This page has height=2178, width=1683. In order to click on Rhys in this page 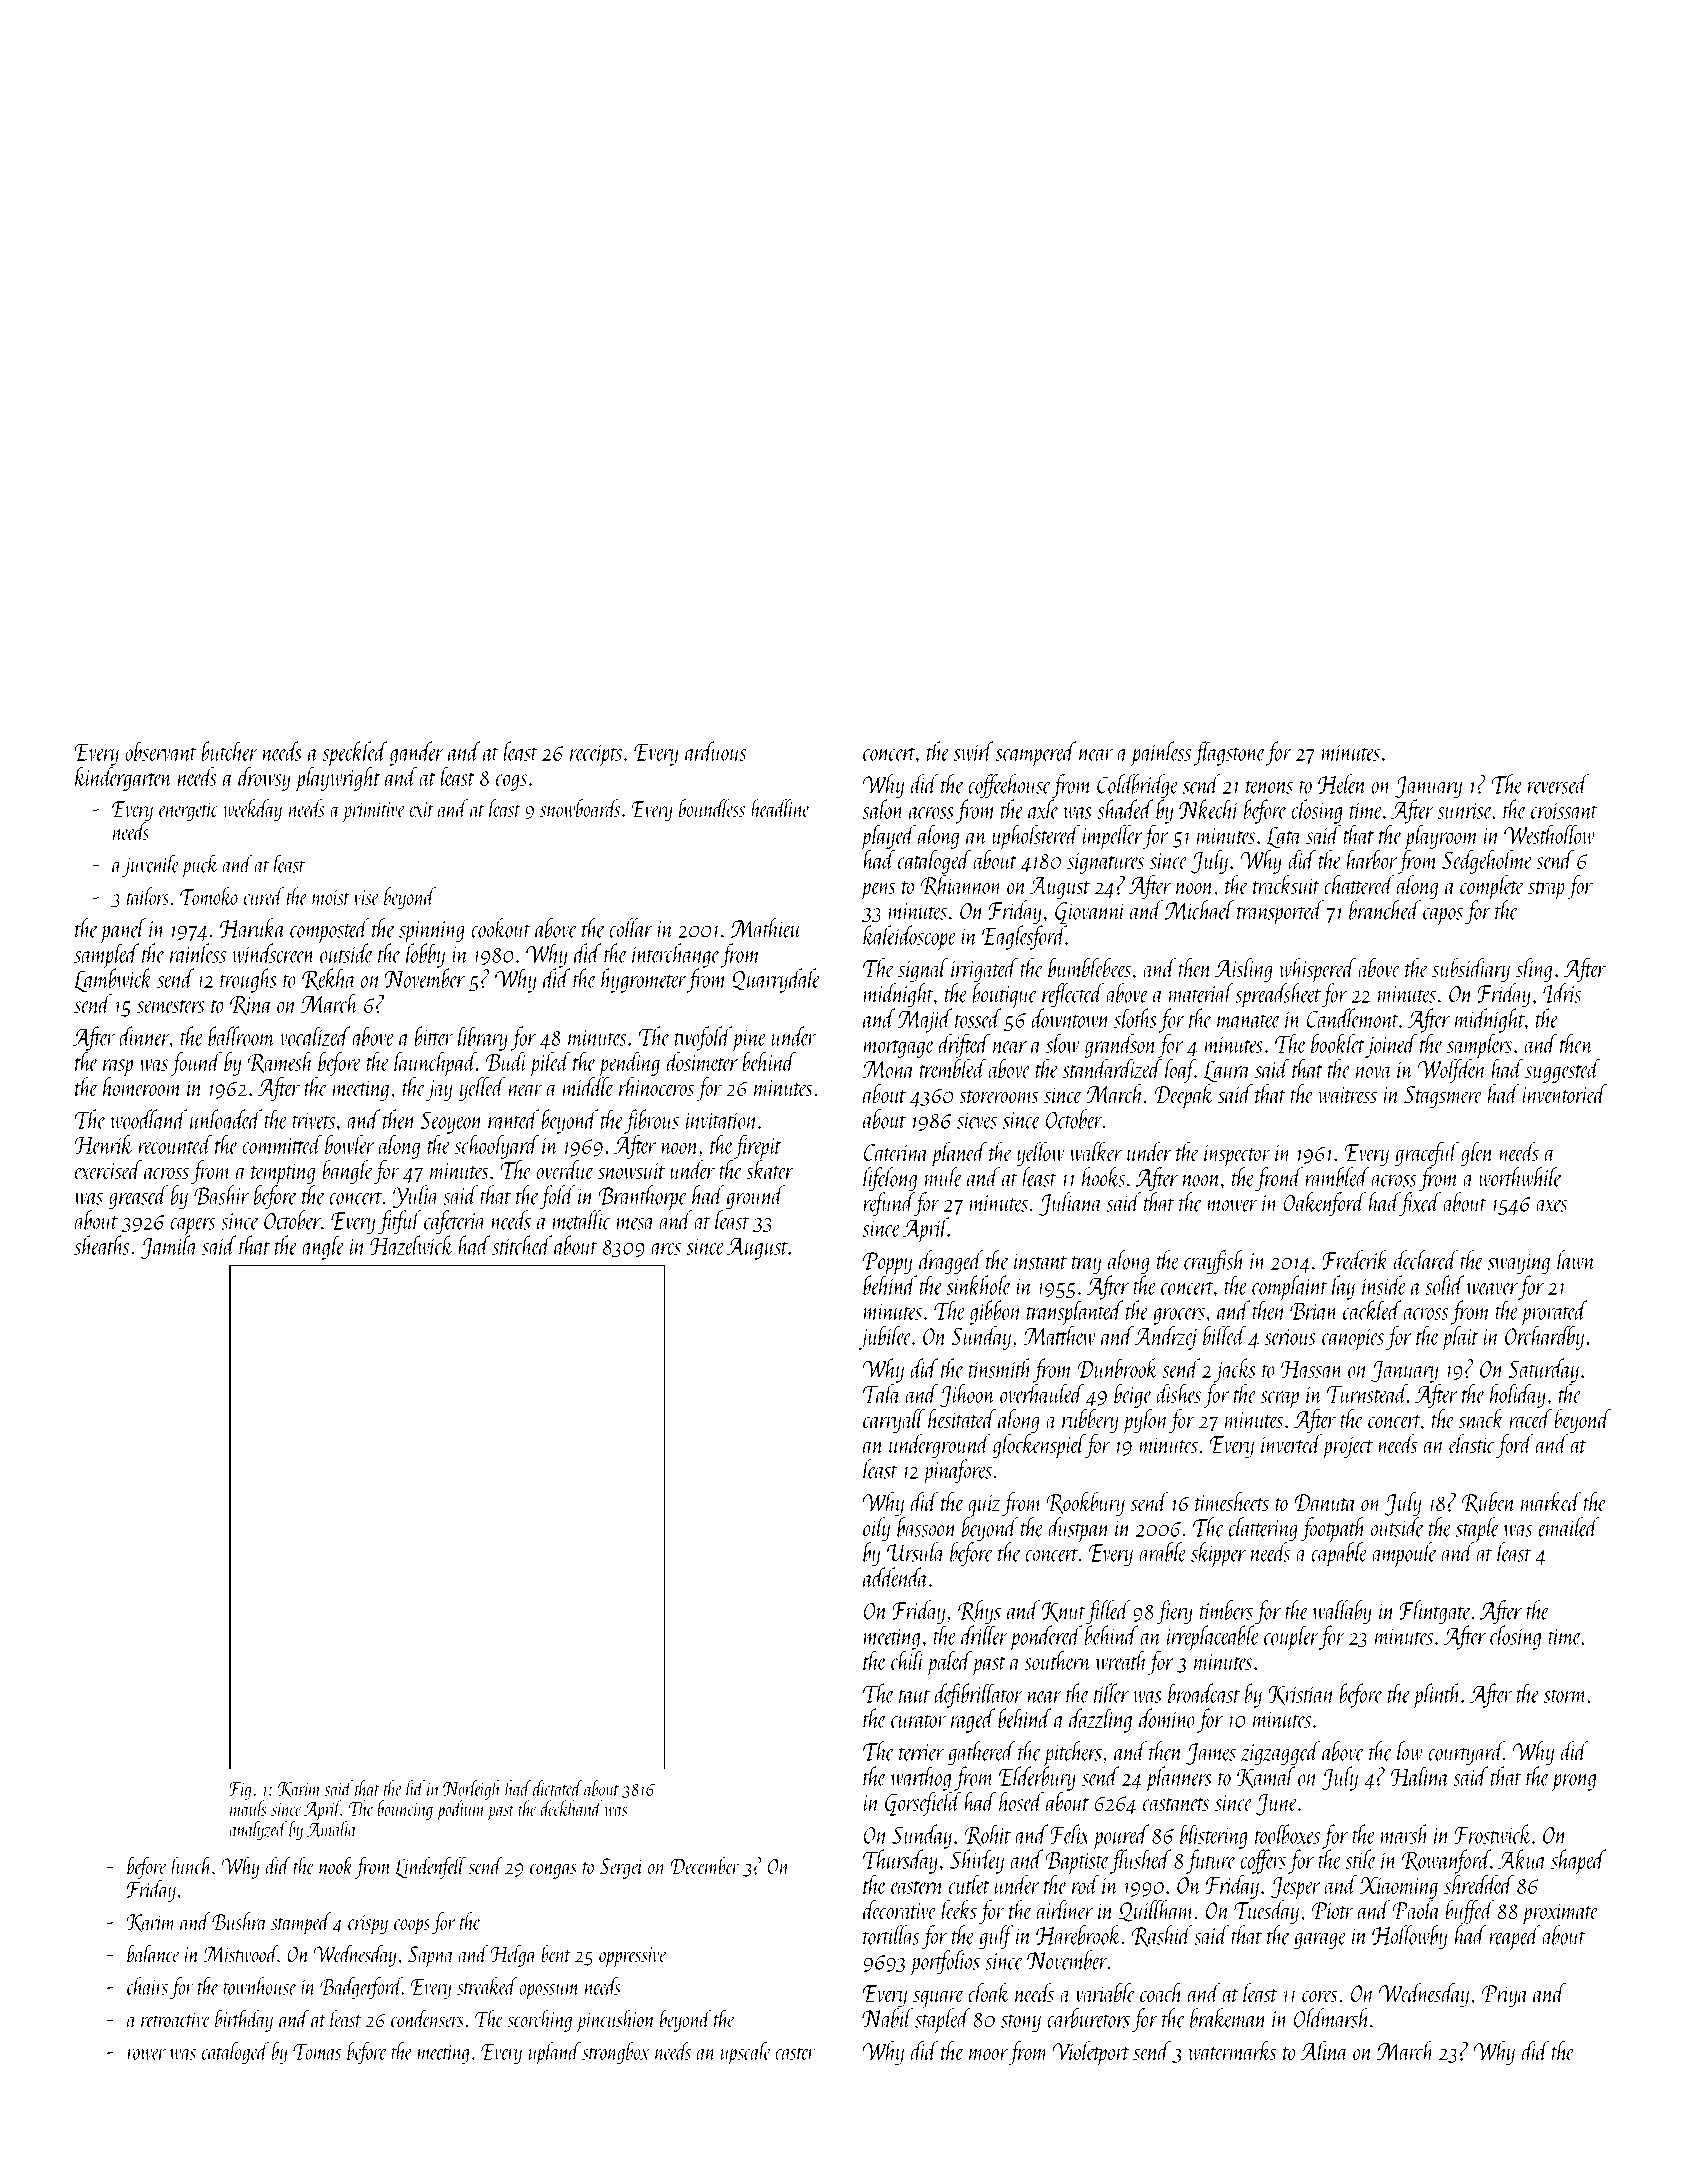, I will do `click(979, 1612)`.
